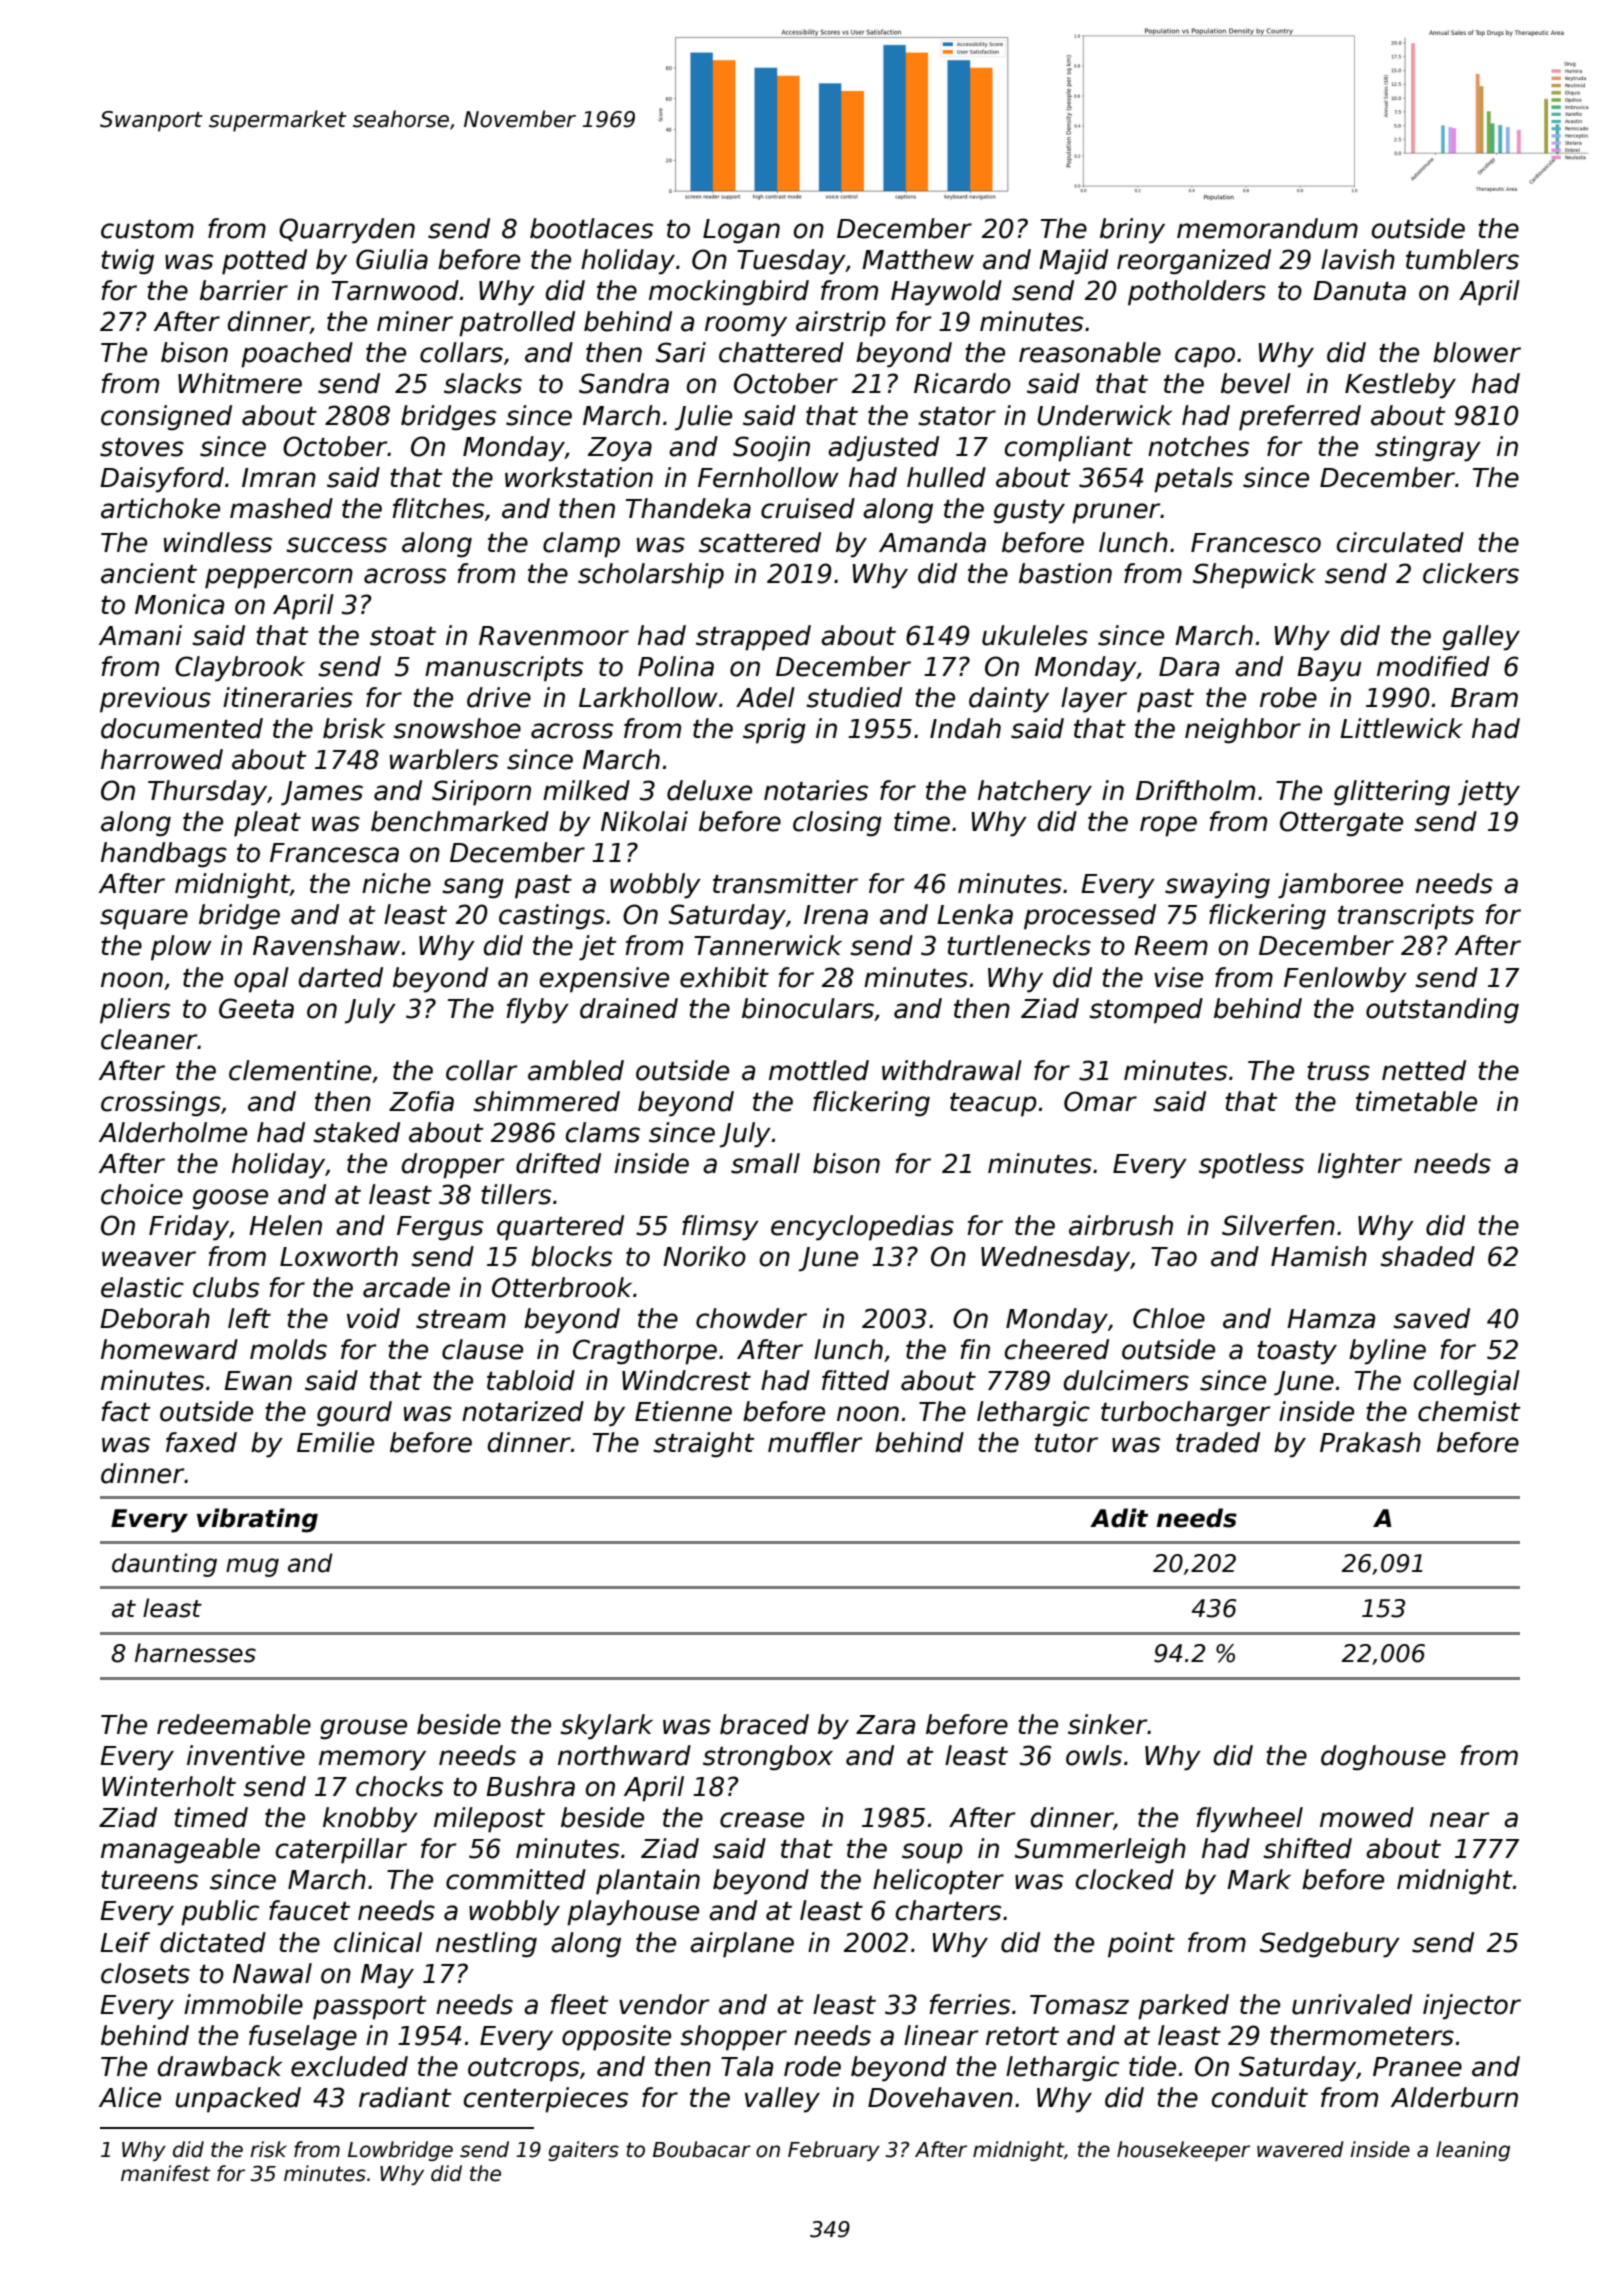 Image resolution: width=1620 pixels, height=2292 pixels. What do you see at coordinates (1132, 231) in the screenshot?
I see `briny` at bounding box center [1132, 231].
